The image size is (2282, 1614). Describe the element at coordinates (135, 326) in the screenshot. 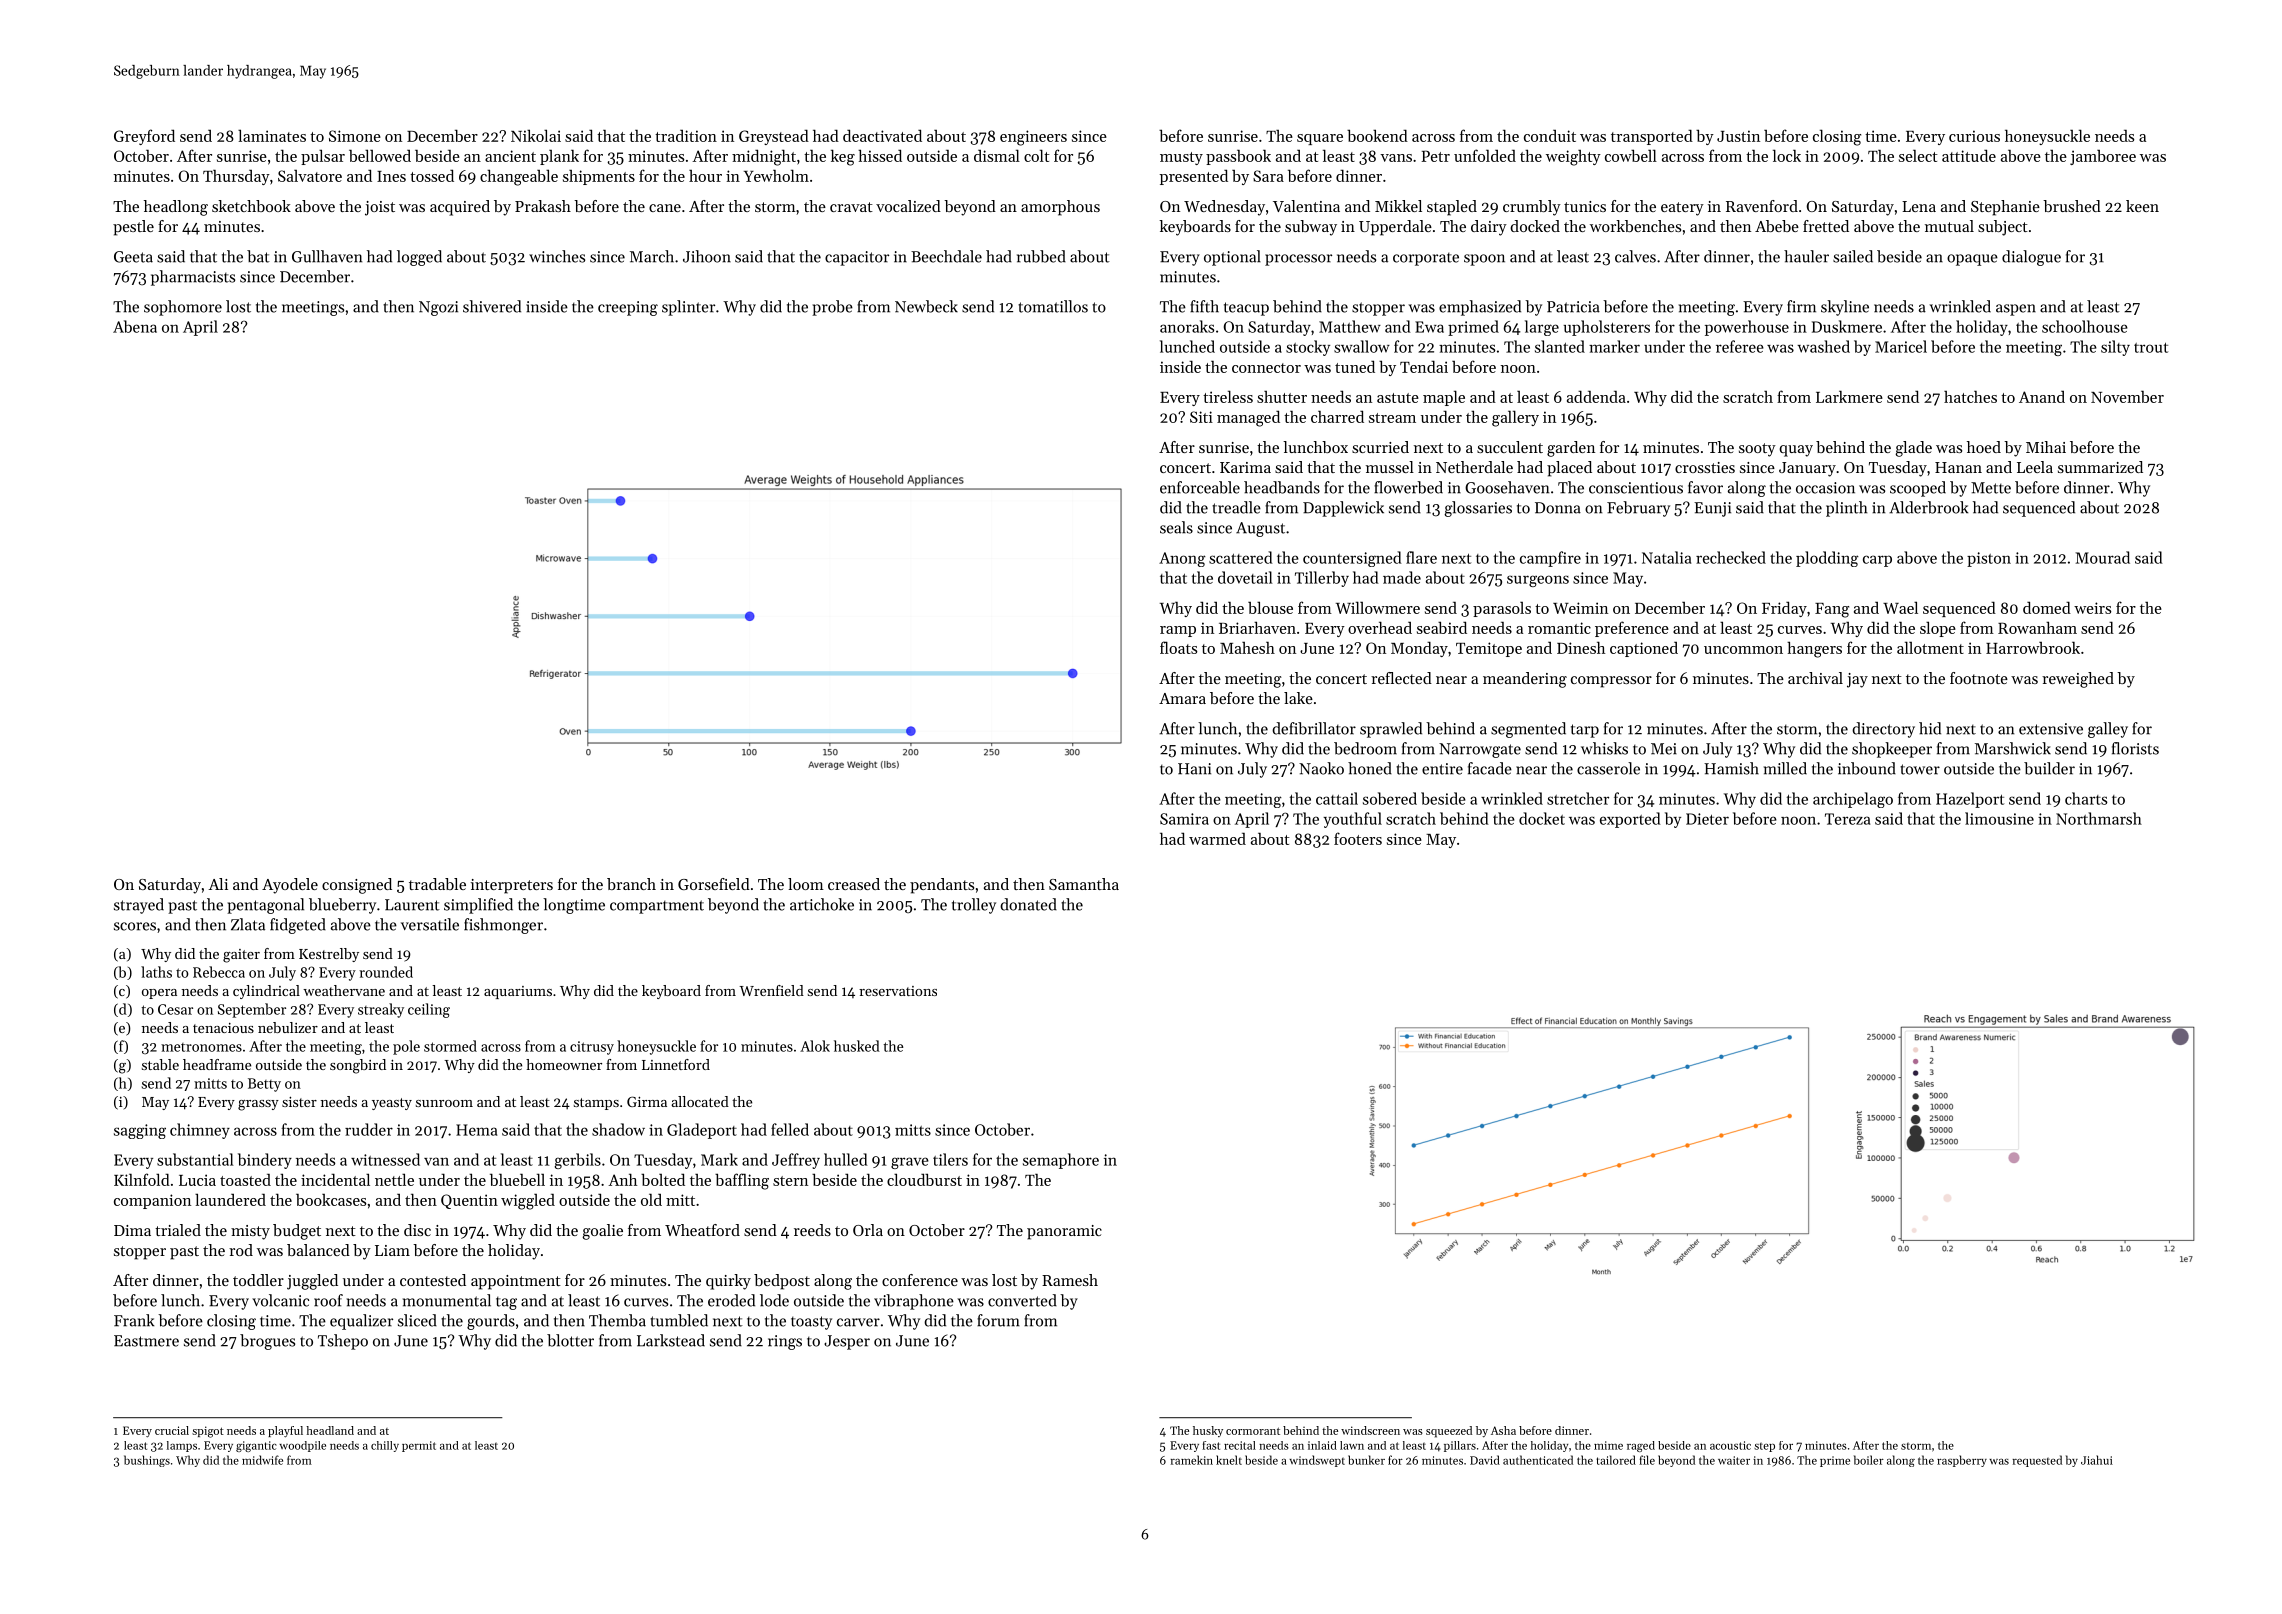

I see `Abena` at that location.
